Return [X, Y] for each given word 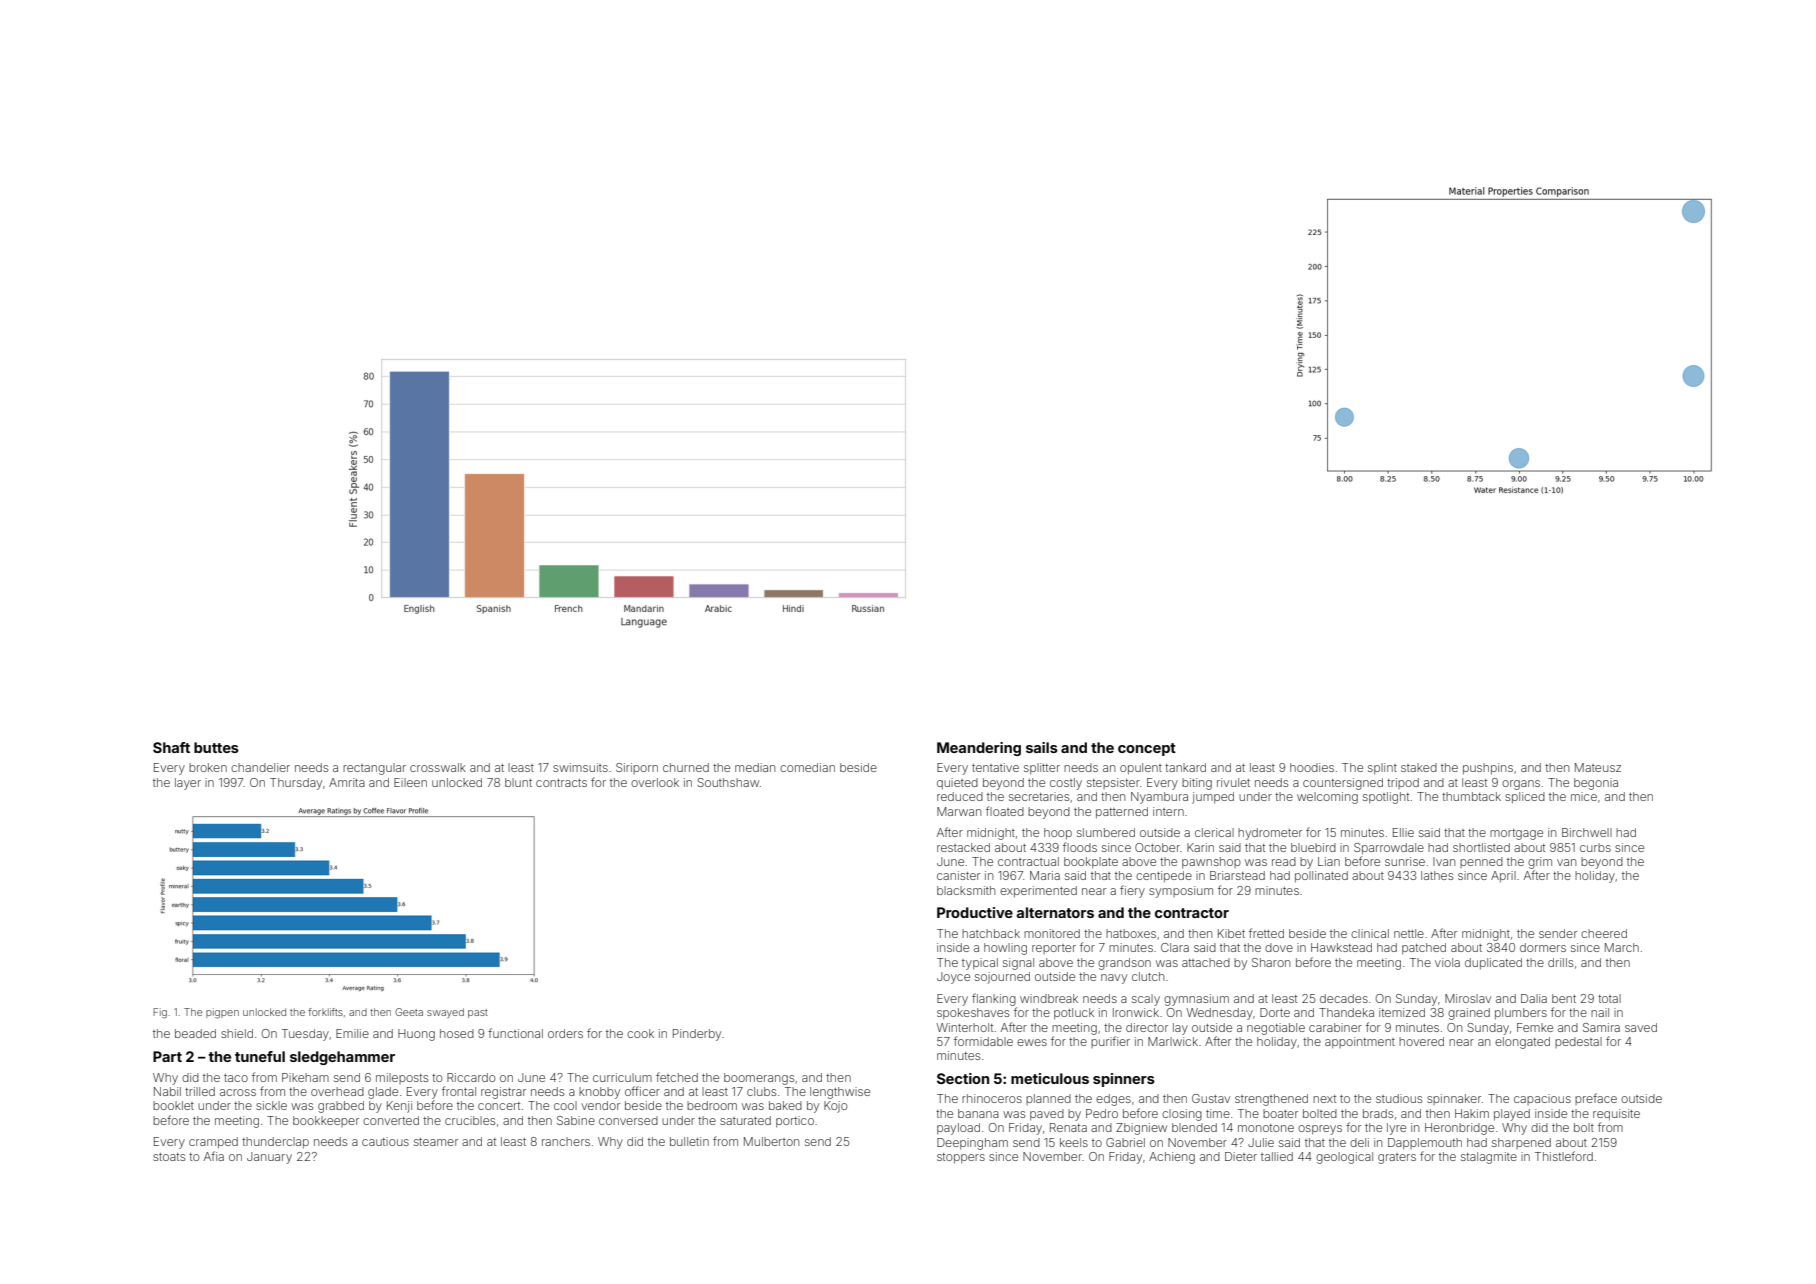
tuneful [260, 1056]
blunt [518, 782]
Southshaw [728, 782]
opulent [1141, 769]
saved [1641, 1027]
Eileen [410, 782]
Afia [214, 1156]
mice [1584, 796]
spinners [1124, 1080]
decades [1344, 998]
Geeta [409, 1012]
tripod [1403, 783]
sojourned [1002, 978]
